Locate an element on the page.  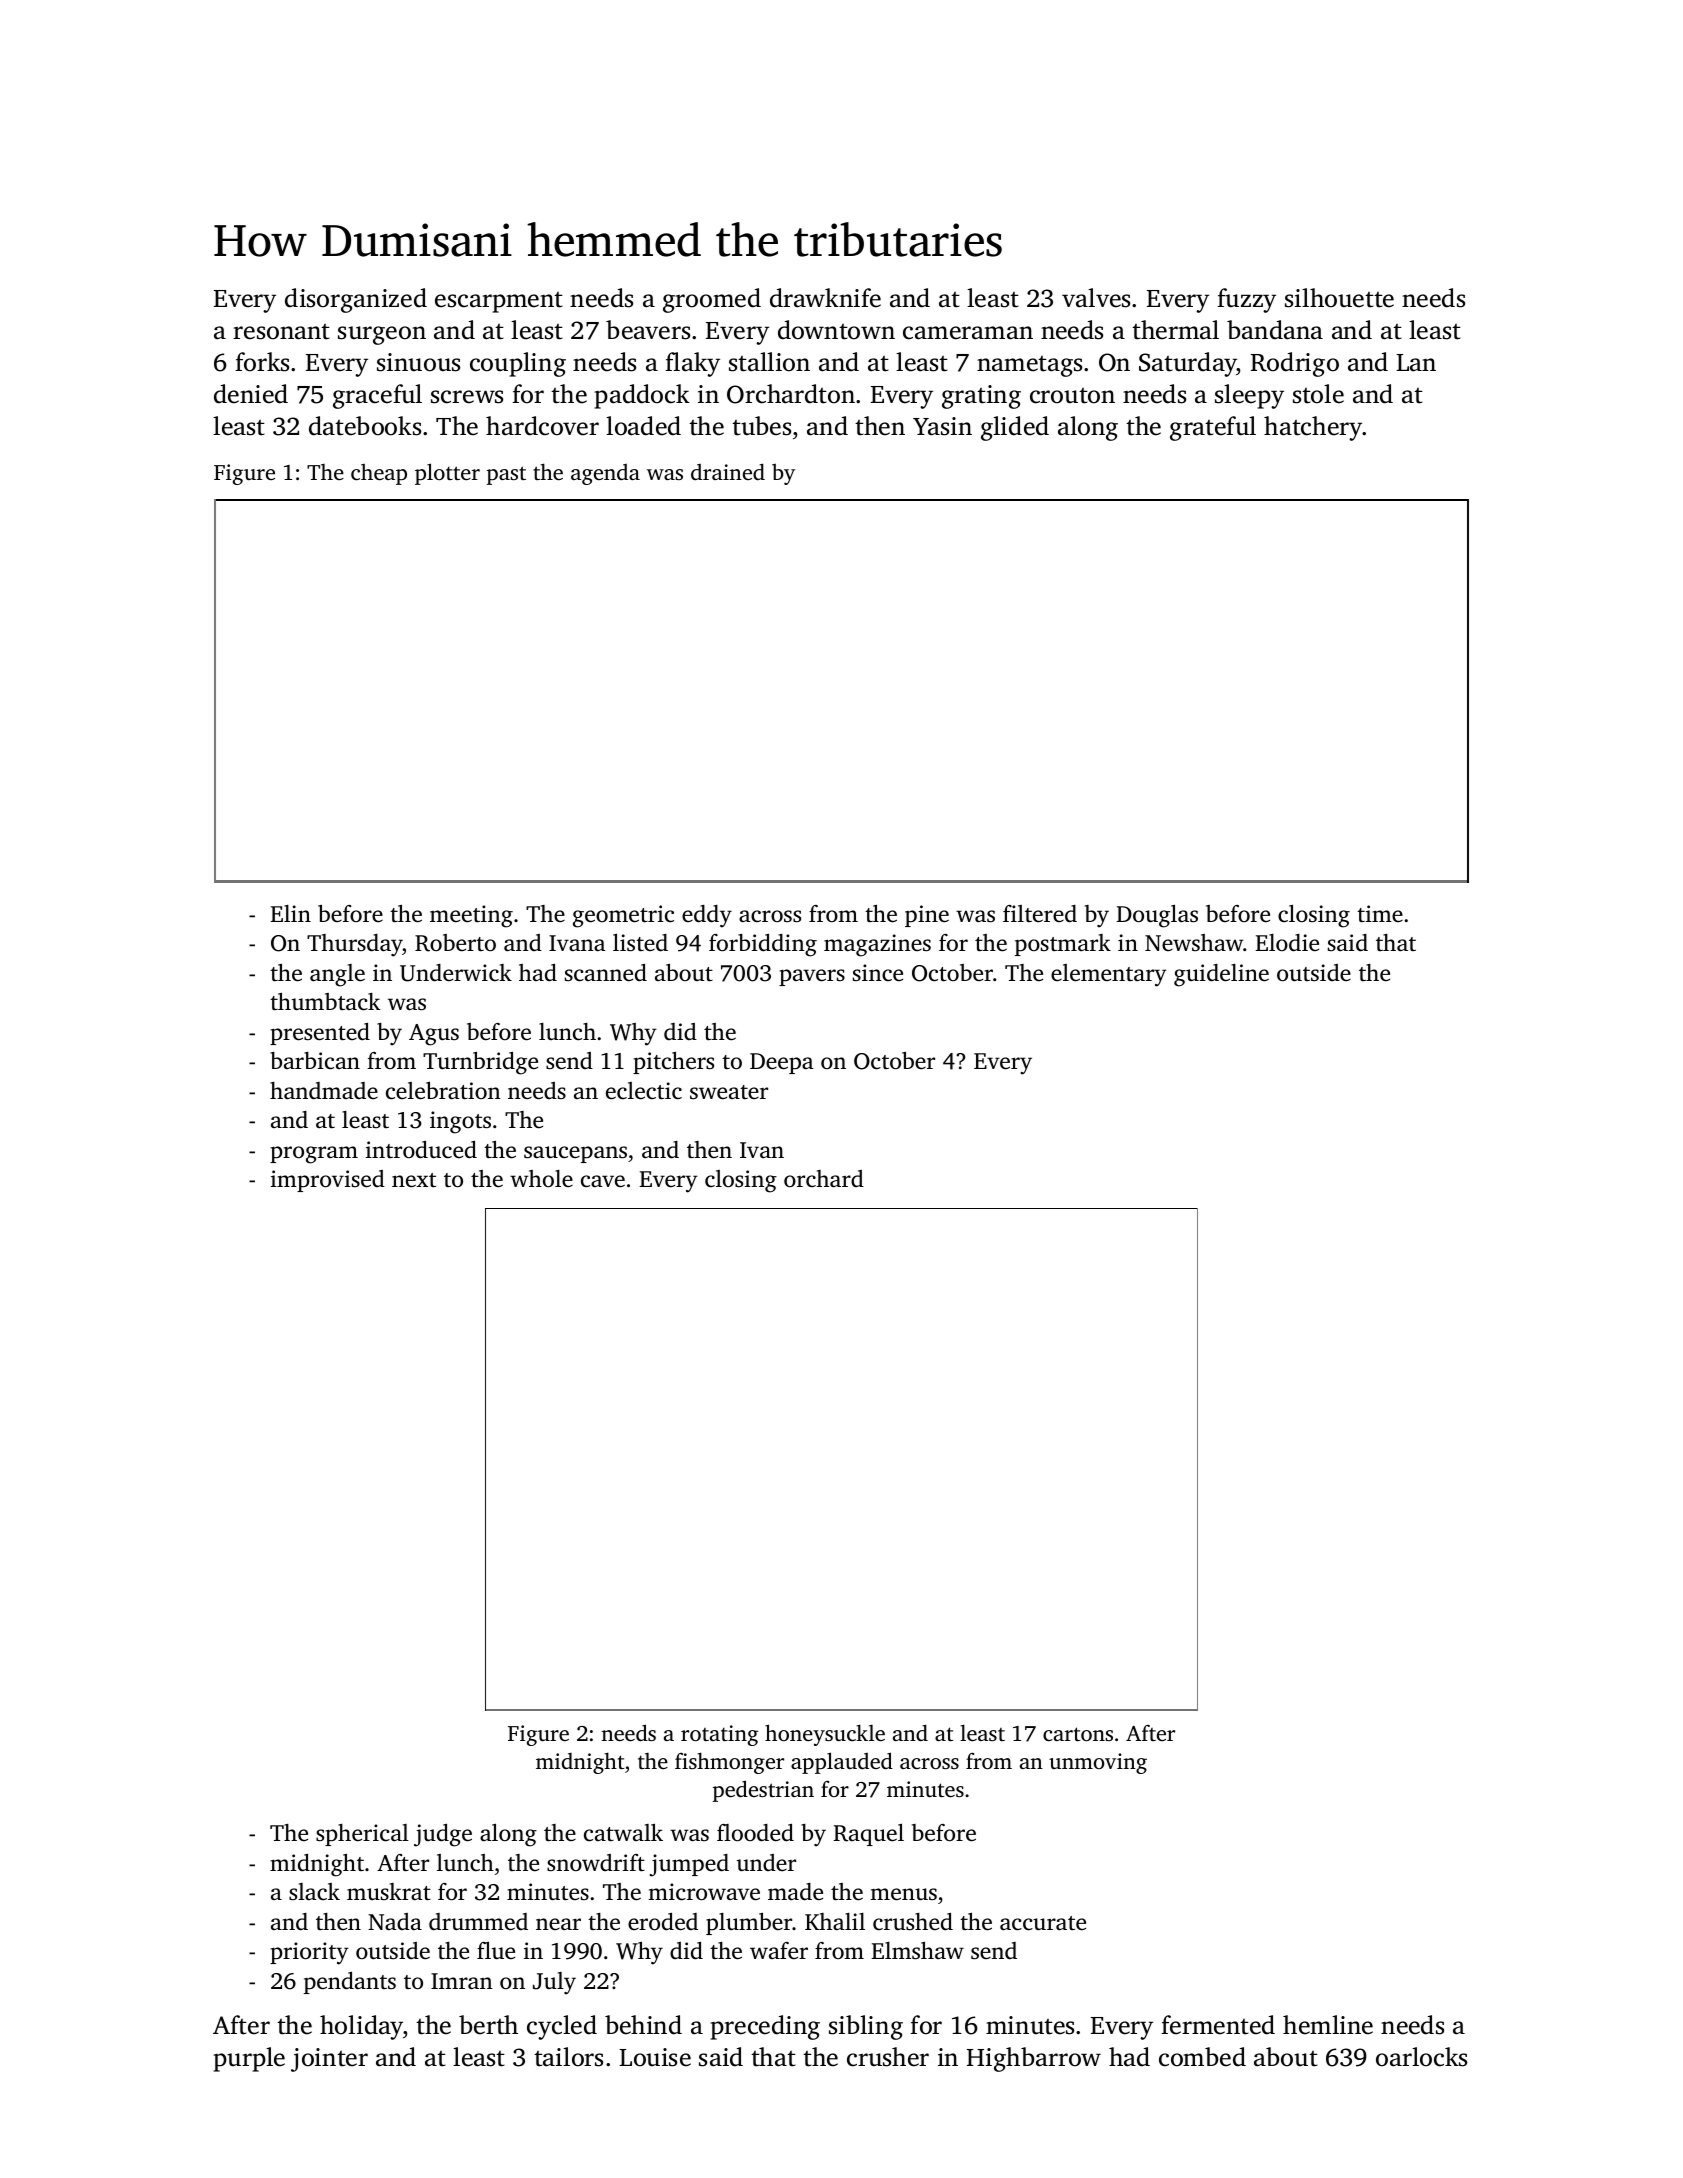
improvised is located at coordinates (328, 1181).
